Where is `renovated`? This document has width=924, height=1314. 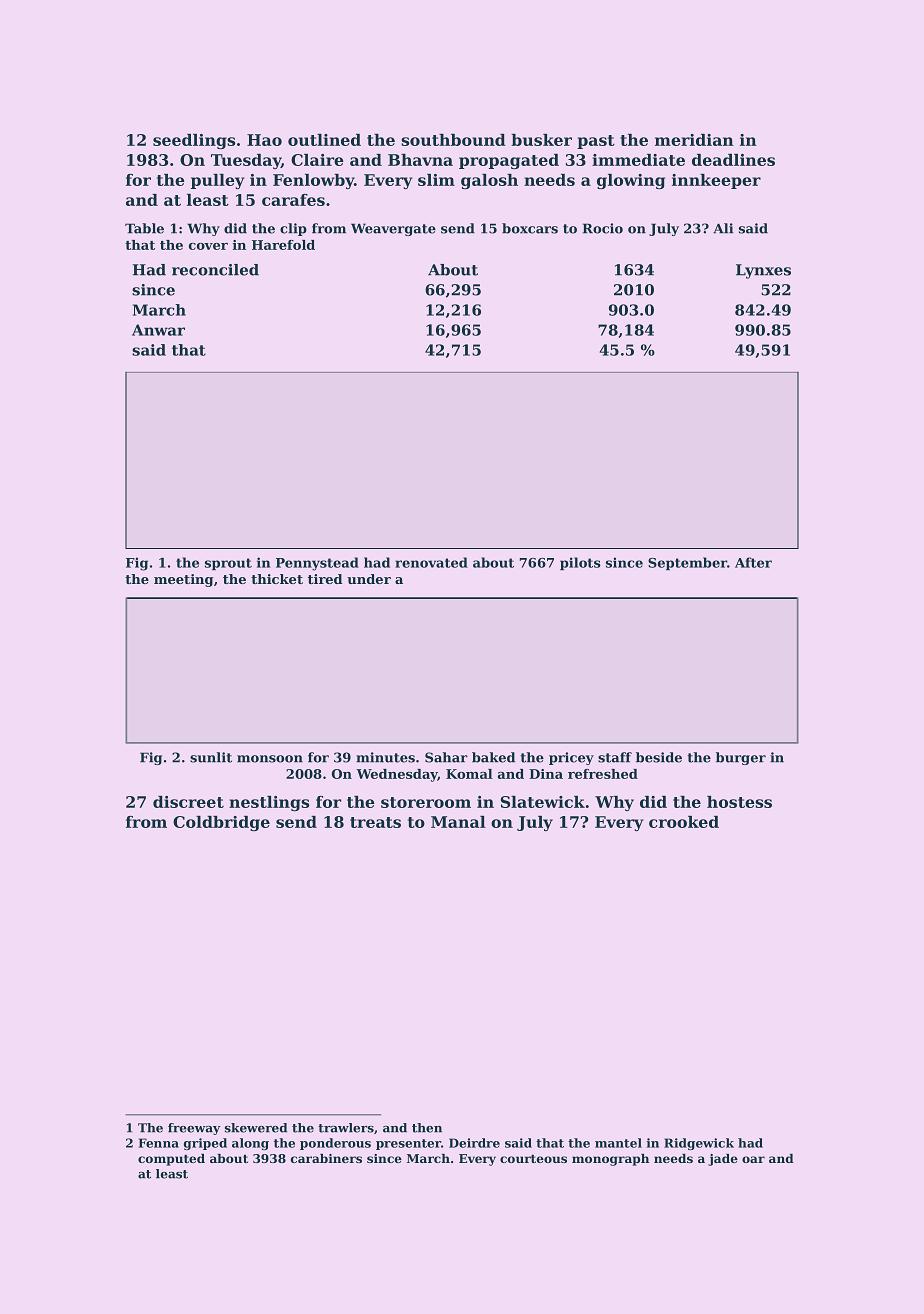
renovated is located at coordinates (431, 562).
